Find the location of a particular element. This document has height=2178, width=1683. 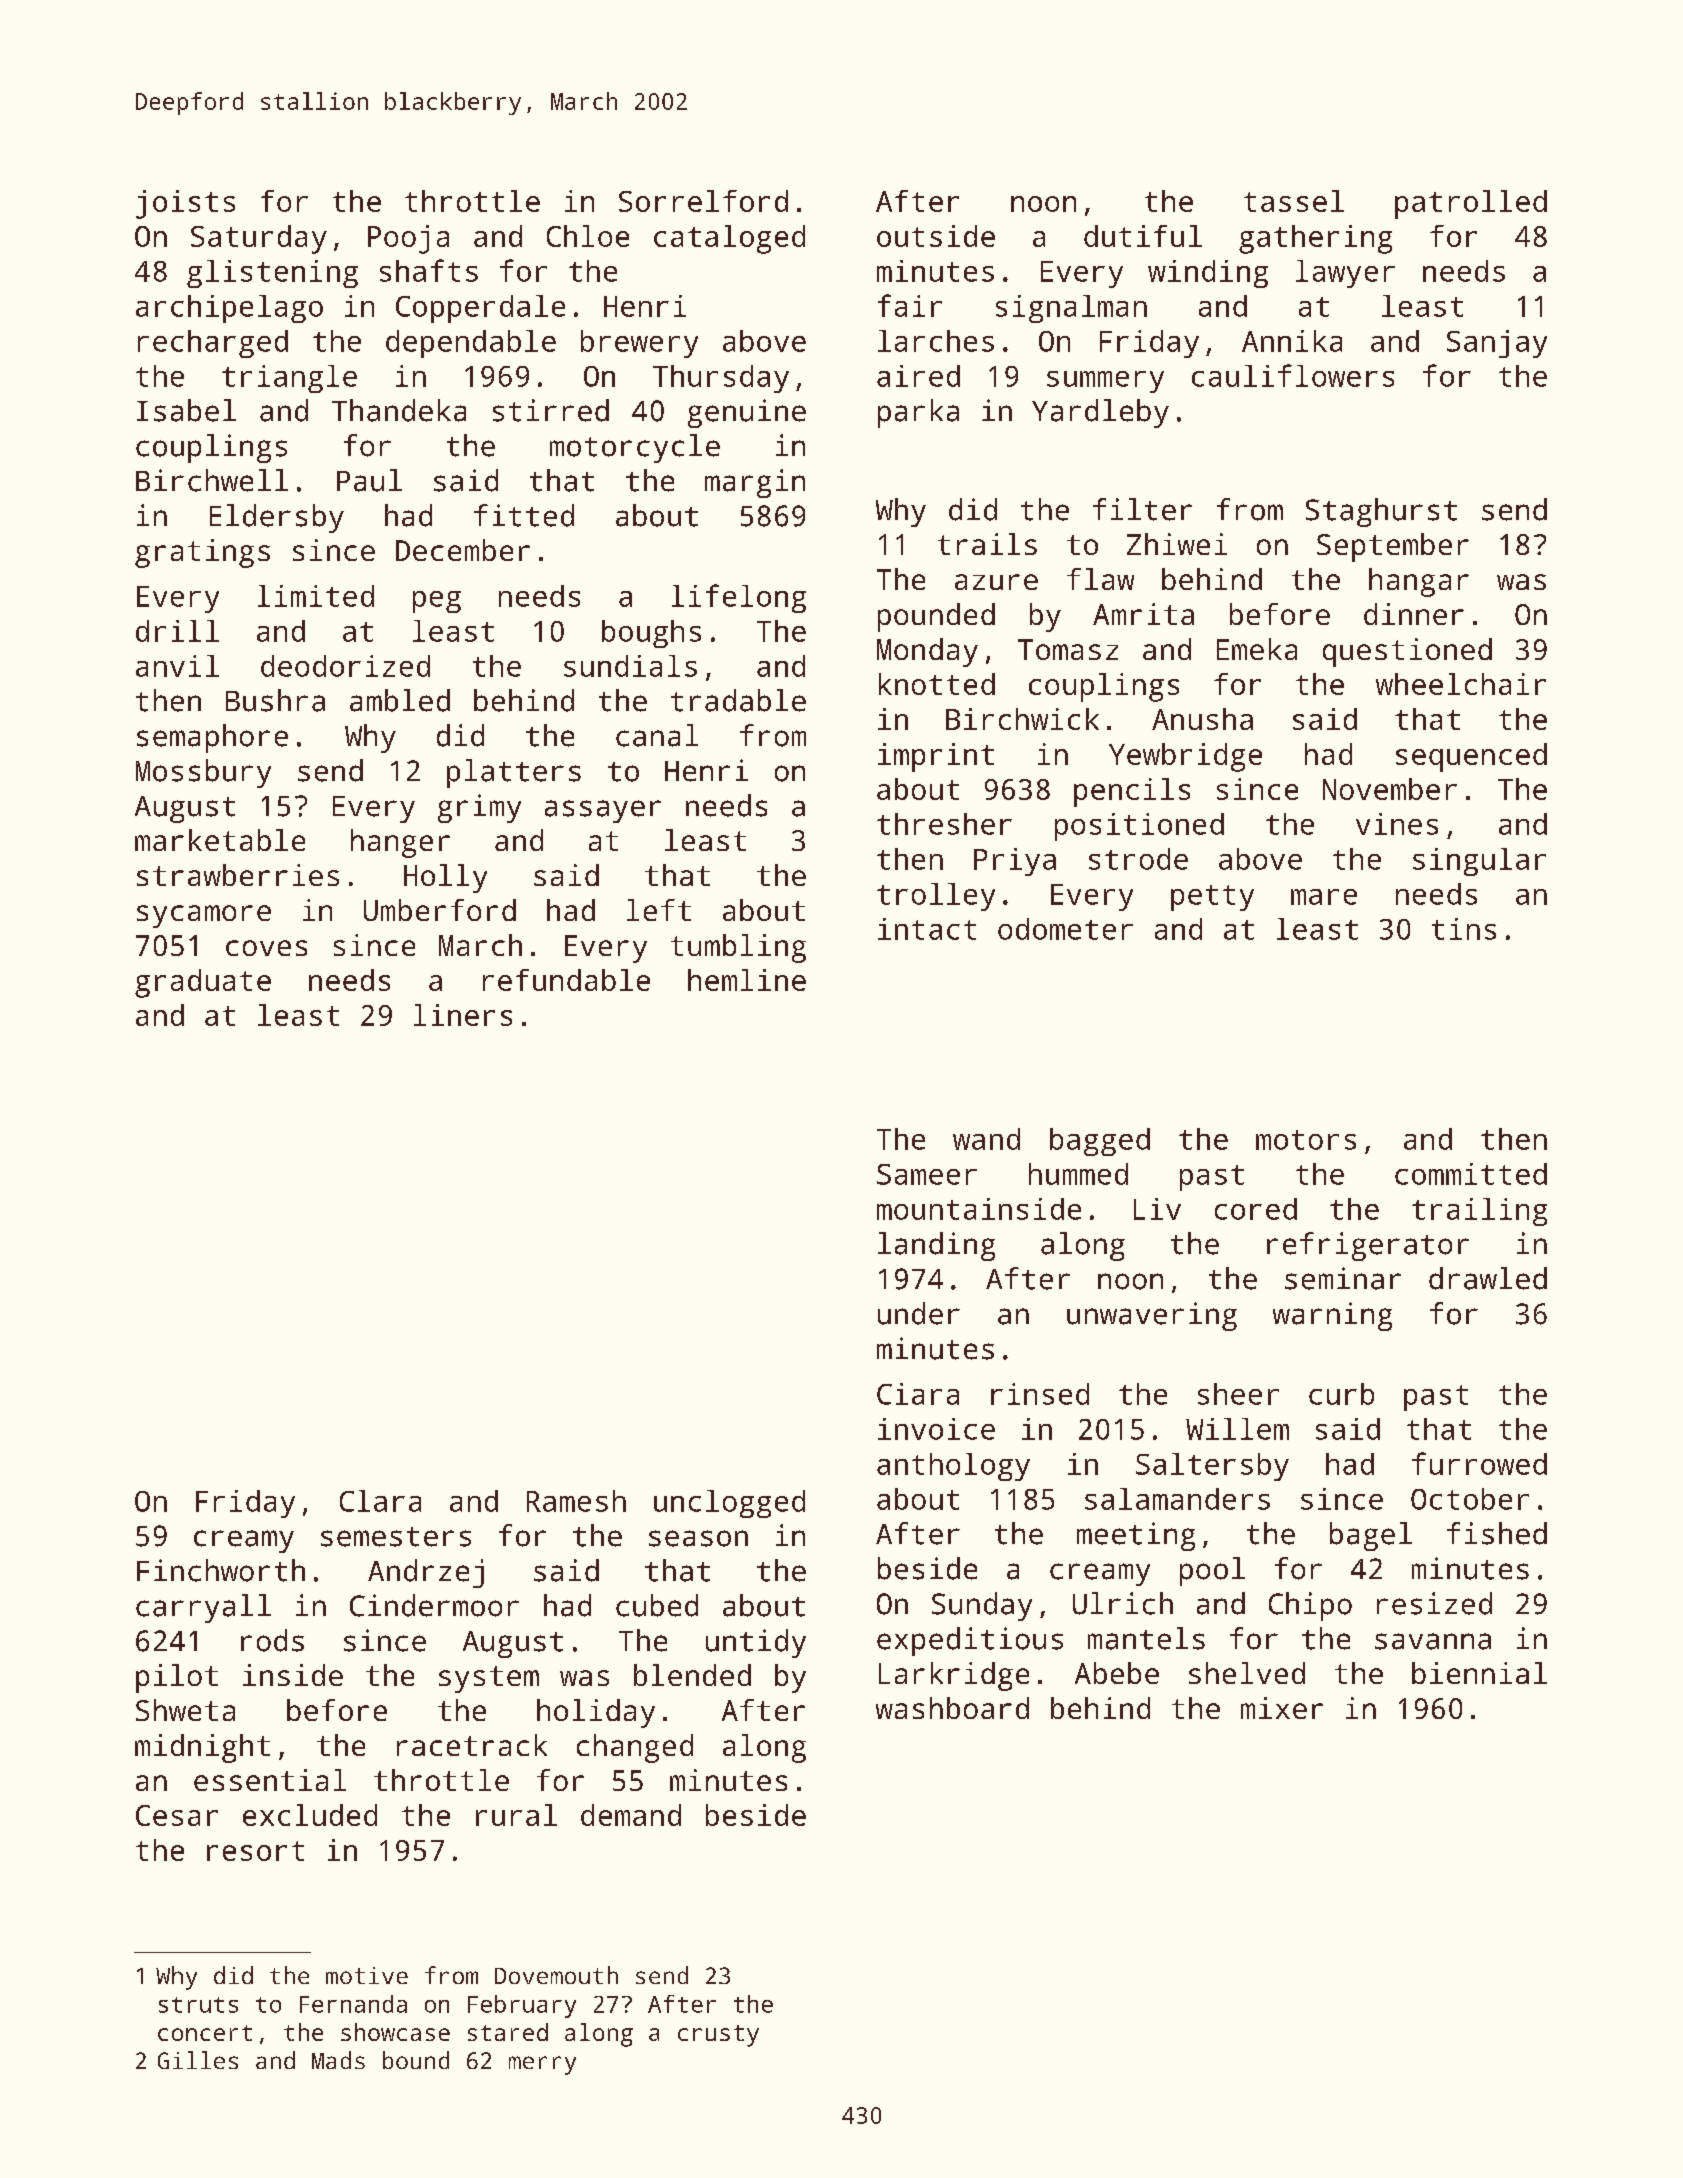

fished is located at coordinates (1497, 1533).
